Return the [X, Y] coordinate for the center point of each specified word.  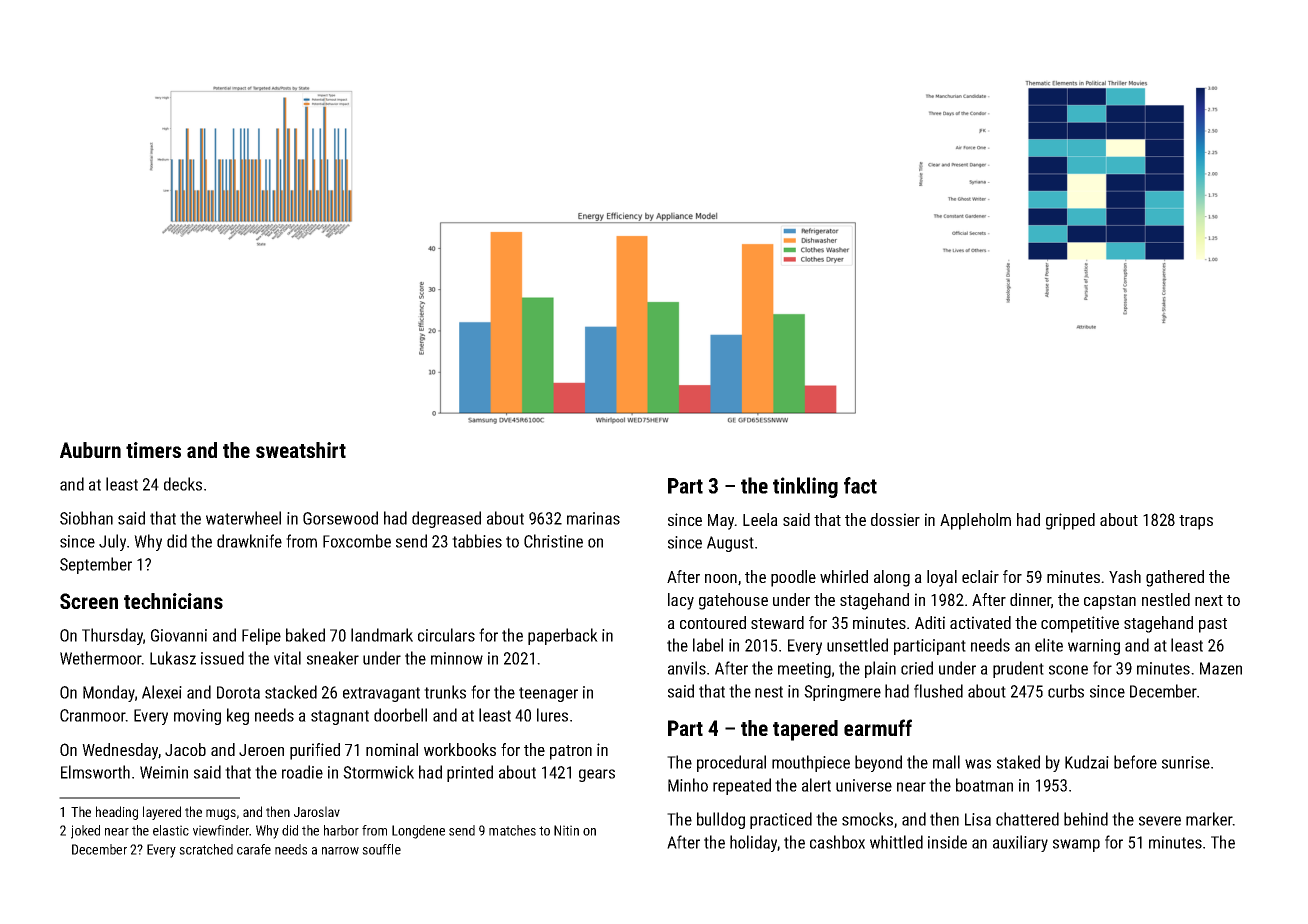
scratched [206, 849]
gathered [1175, 578]
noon [721, 578]
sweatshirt [301, 450]
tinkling [805, 487]
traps [1196, 522]
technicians [173, 601]
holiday [753, 843]
